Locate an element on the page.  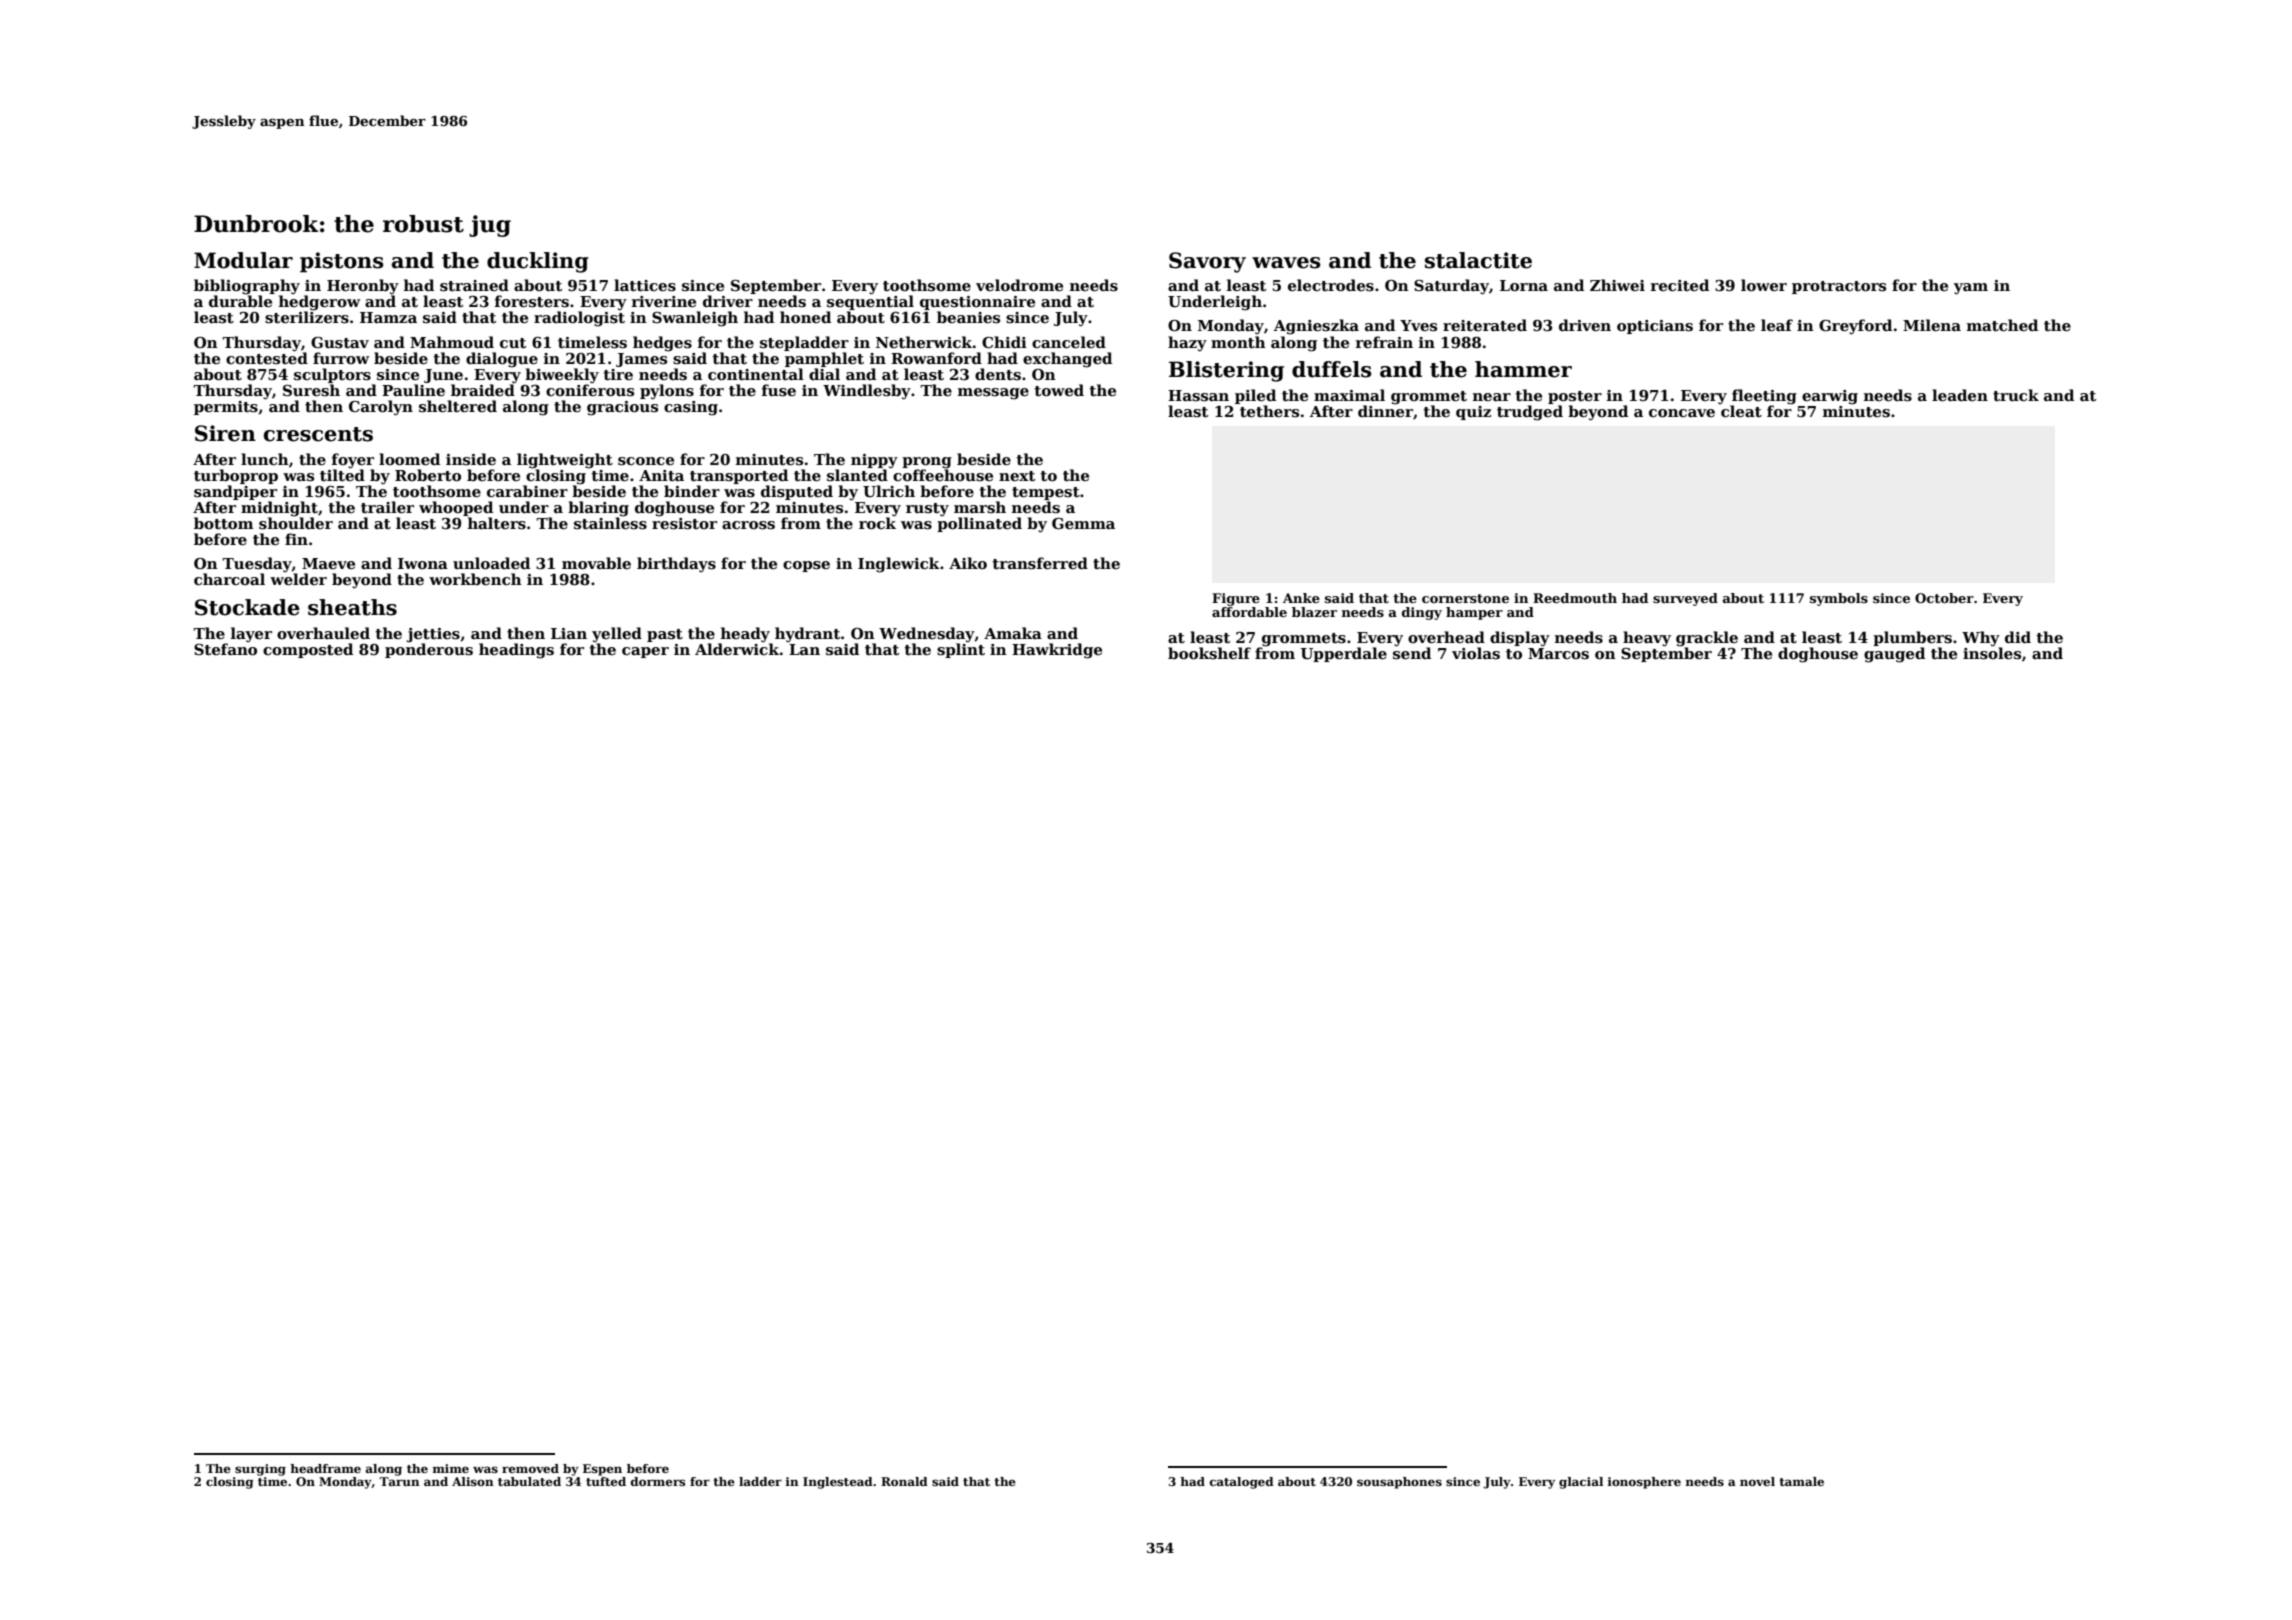
removed is located at coordinates (530, 1468).
